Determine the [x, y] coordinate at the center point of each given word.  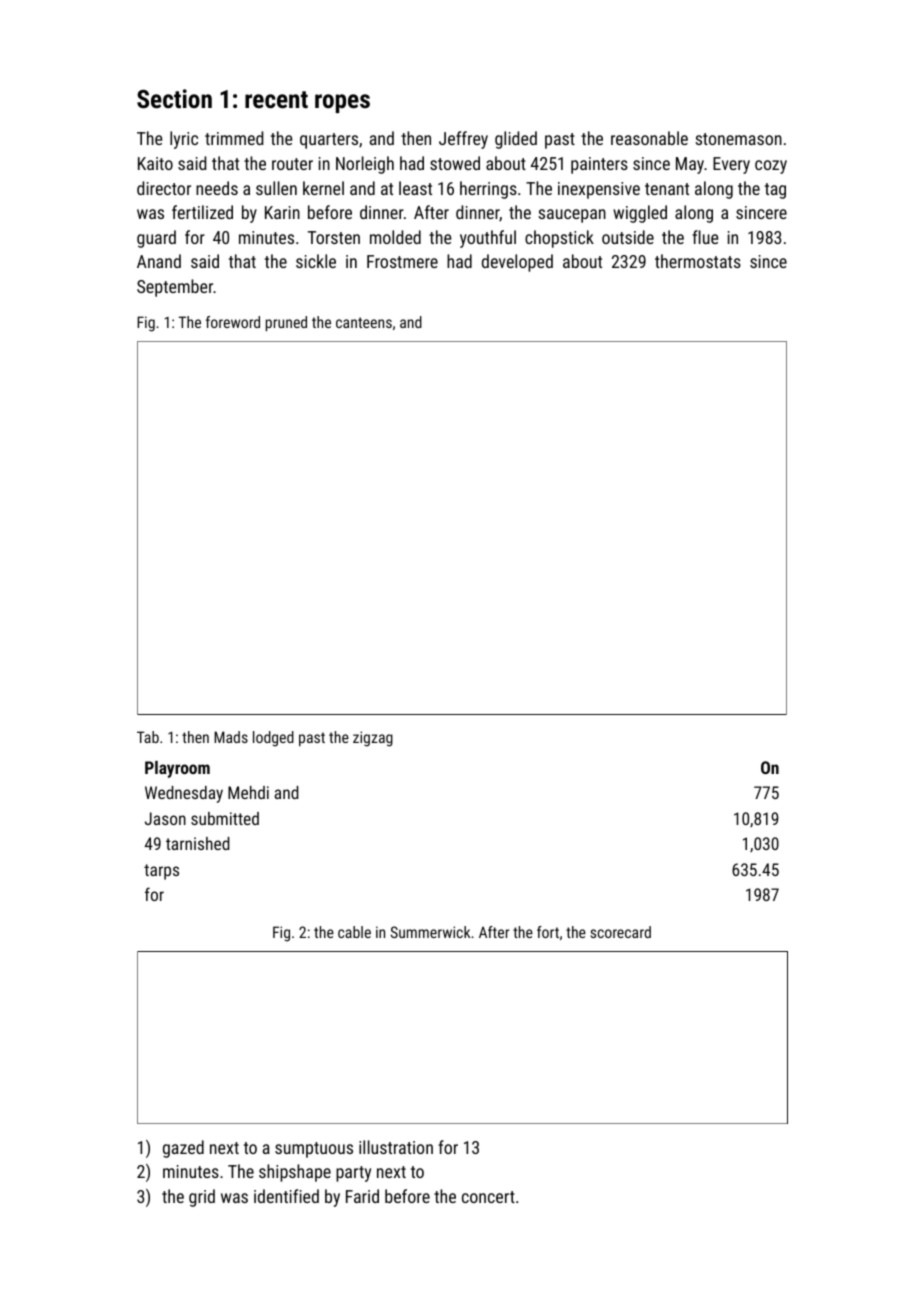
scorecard [621, 932]
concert [488, 1197]
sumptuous [314, 1150]
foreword [233, 322]
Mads [231, 737]
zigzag [373, 739]
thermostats [698, 261]
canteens [364, 322]
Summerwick [430, 932]
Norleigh [365, 165]
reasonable [649, 138]
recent [276, 99]
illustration [396, 1147]
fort [548, 932]
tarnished [198, 843]
